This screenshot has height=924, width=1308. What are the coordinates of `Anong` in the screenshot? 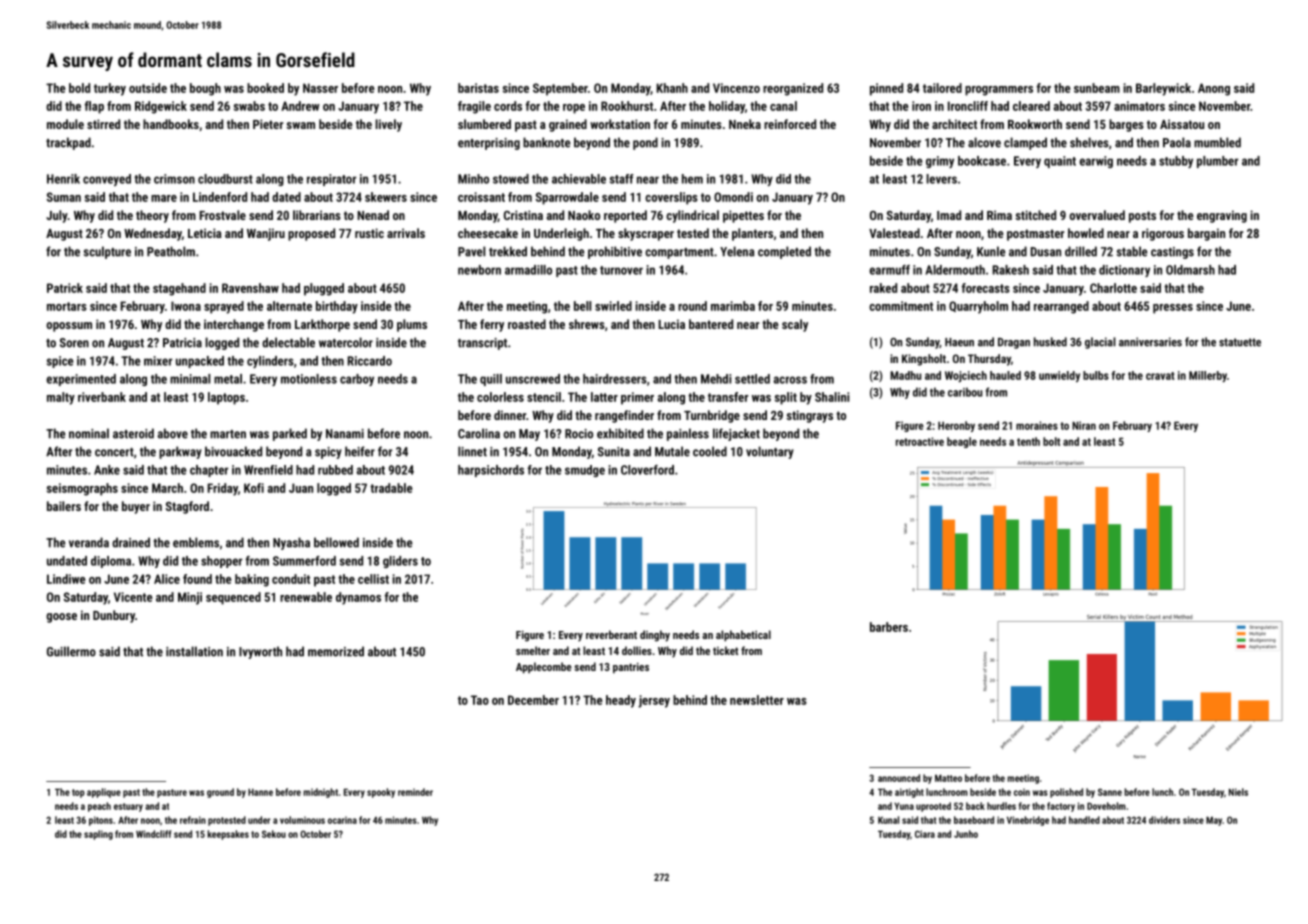 It's located at (1214, 89).
